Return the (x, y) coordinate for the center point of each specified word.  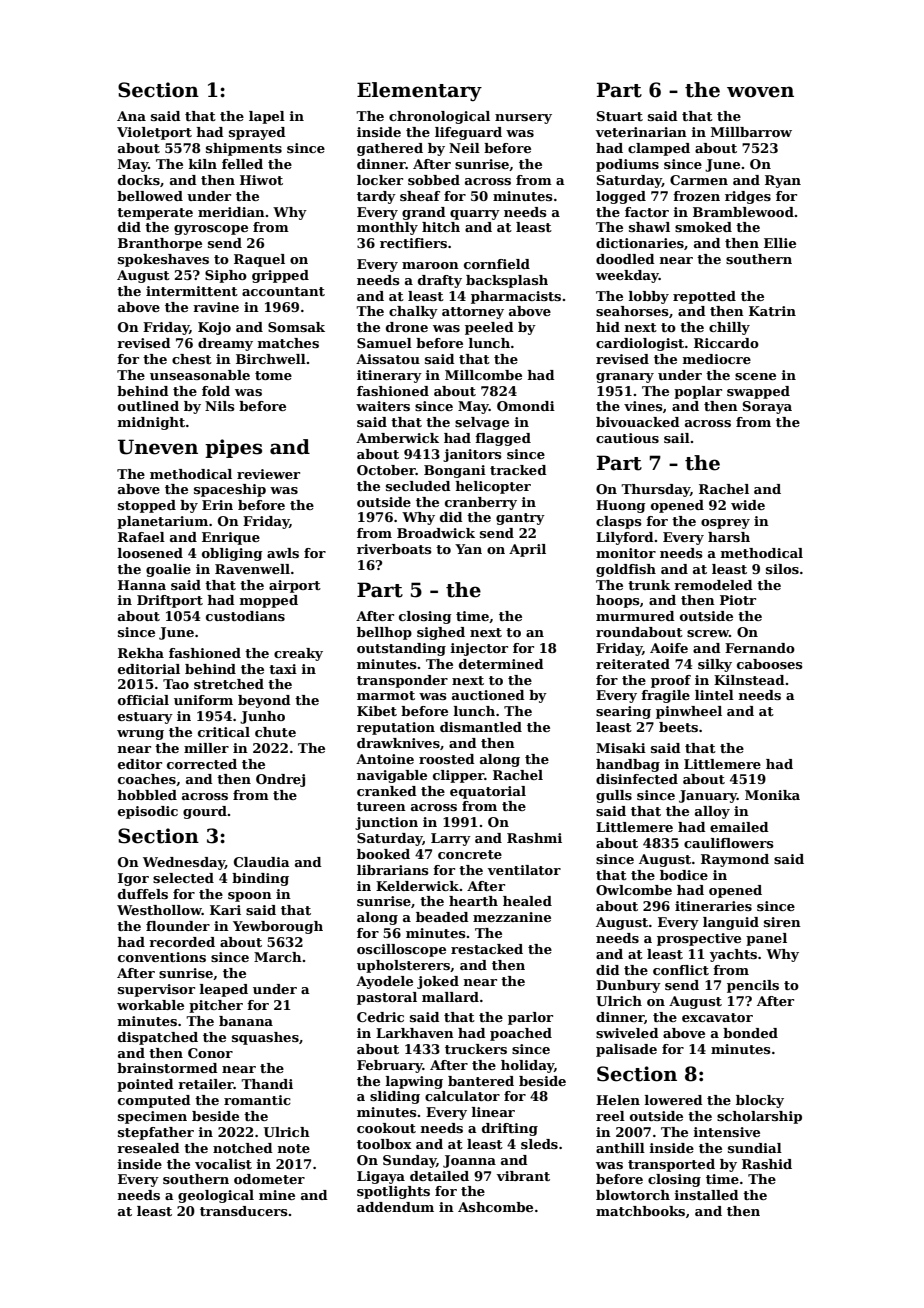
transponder (402, 681)
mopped (269, 601)
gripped (280, 276)
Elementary (419, 91)
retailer (206, 1084)
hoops (618, 601)
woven (760, 92)
